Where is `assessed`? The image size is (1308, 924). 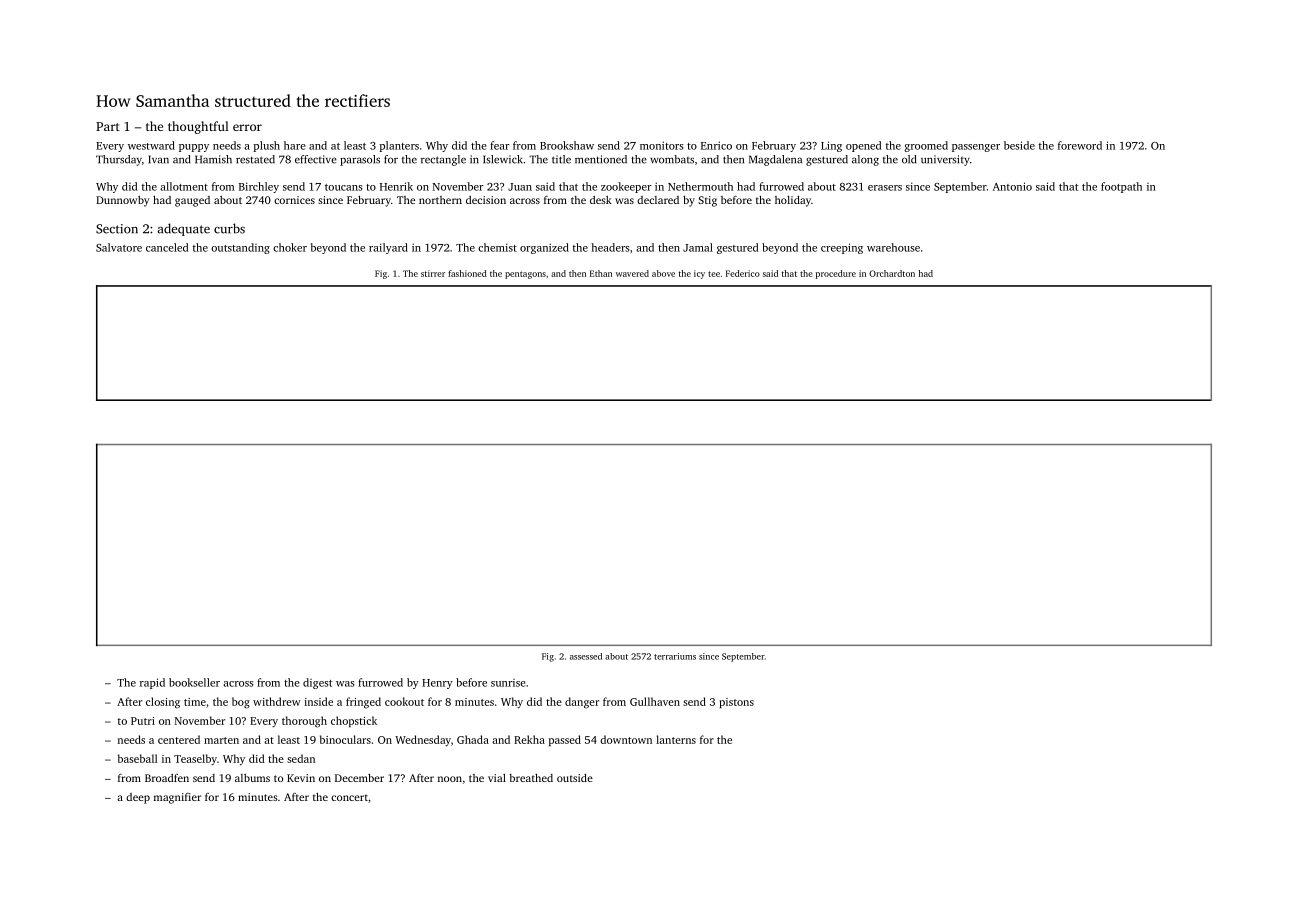 assessed is located at coordinates (586, 656).
